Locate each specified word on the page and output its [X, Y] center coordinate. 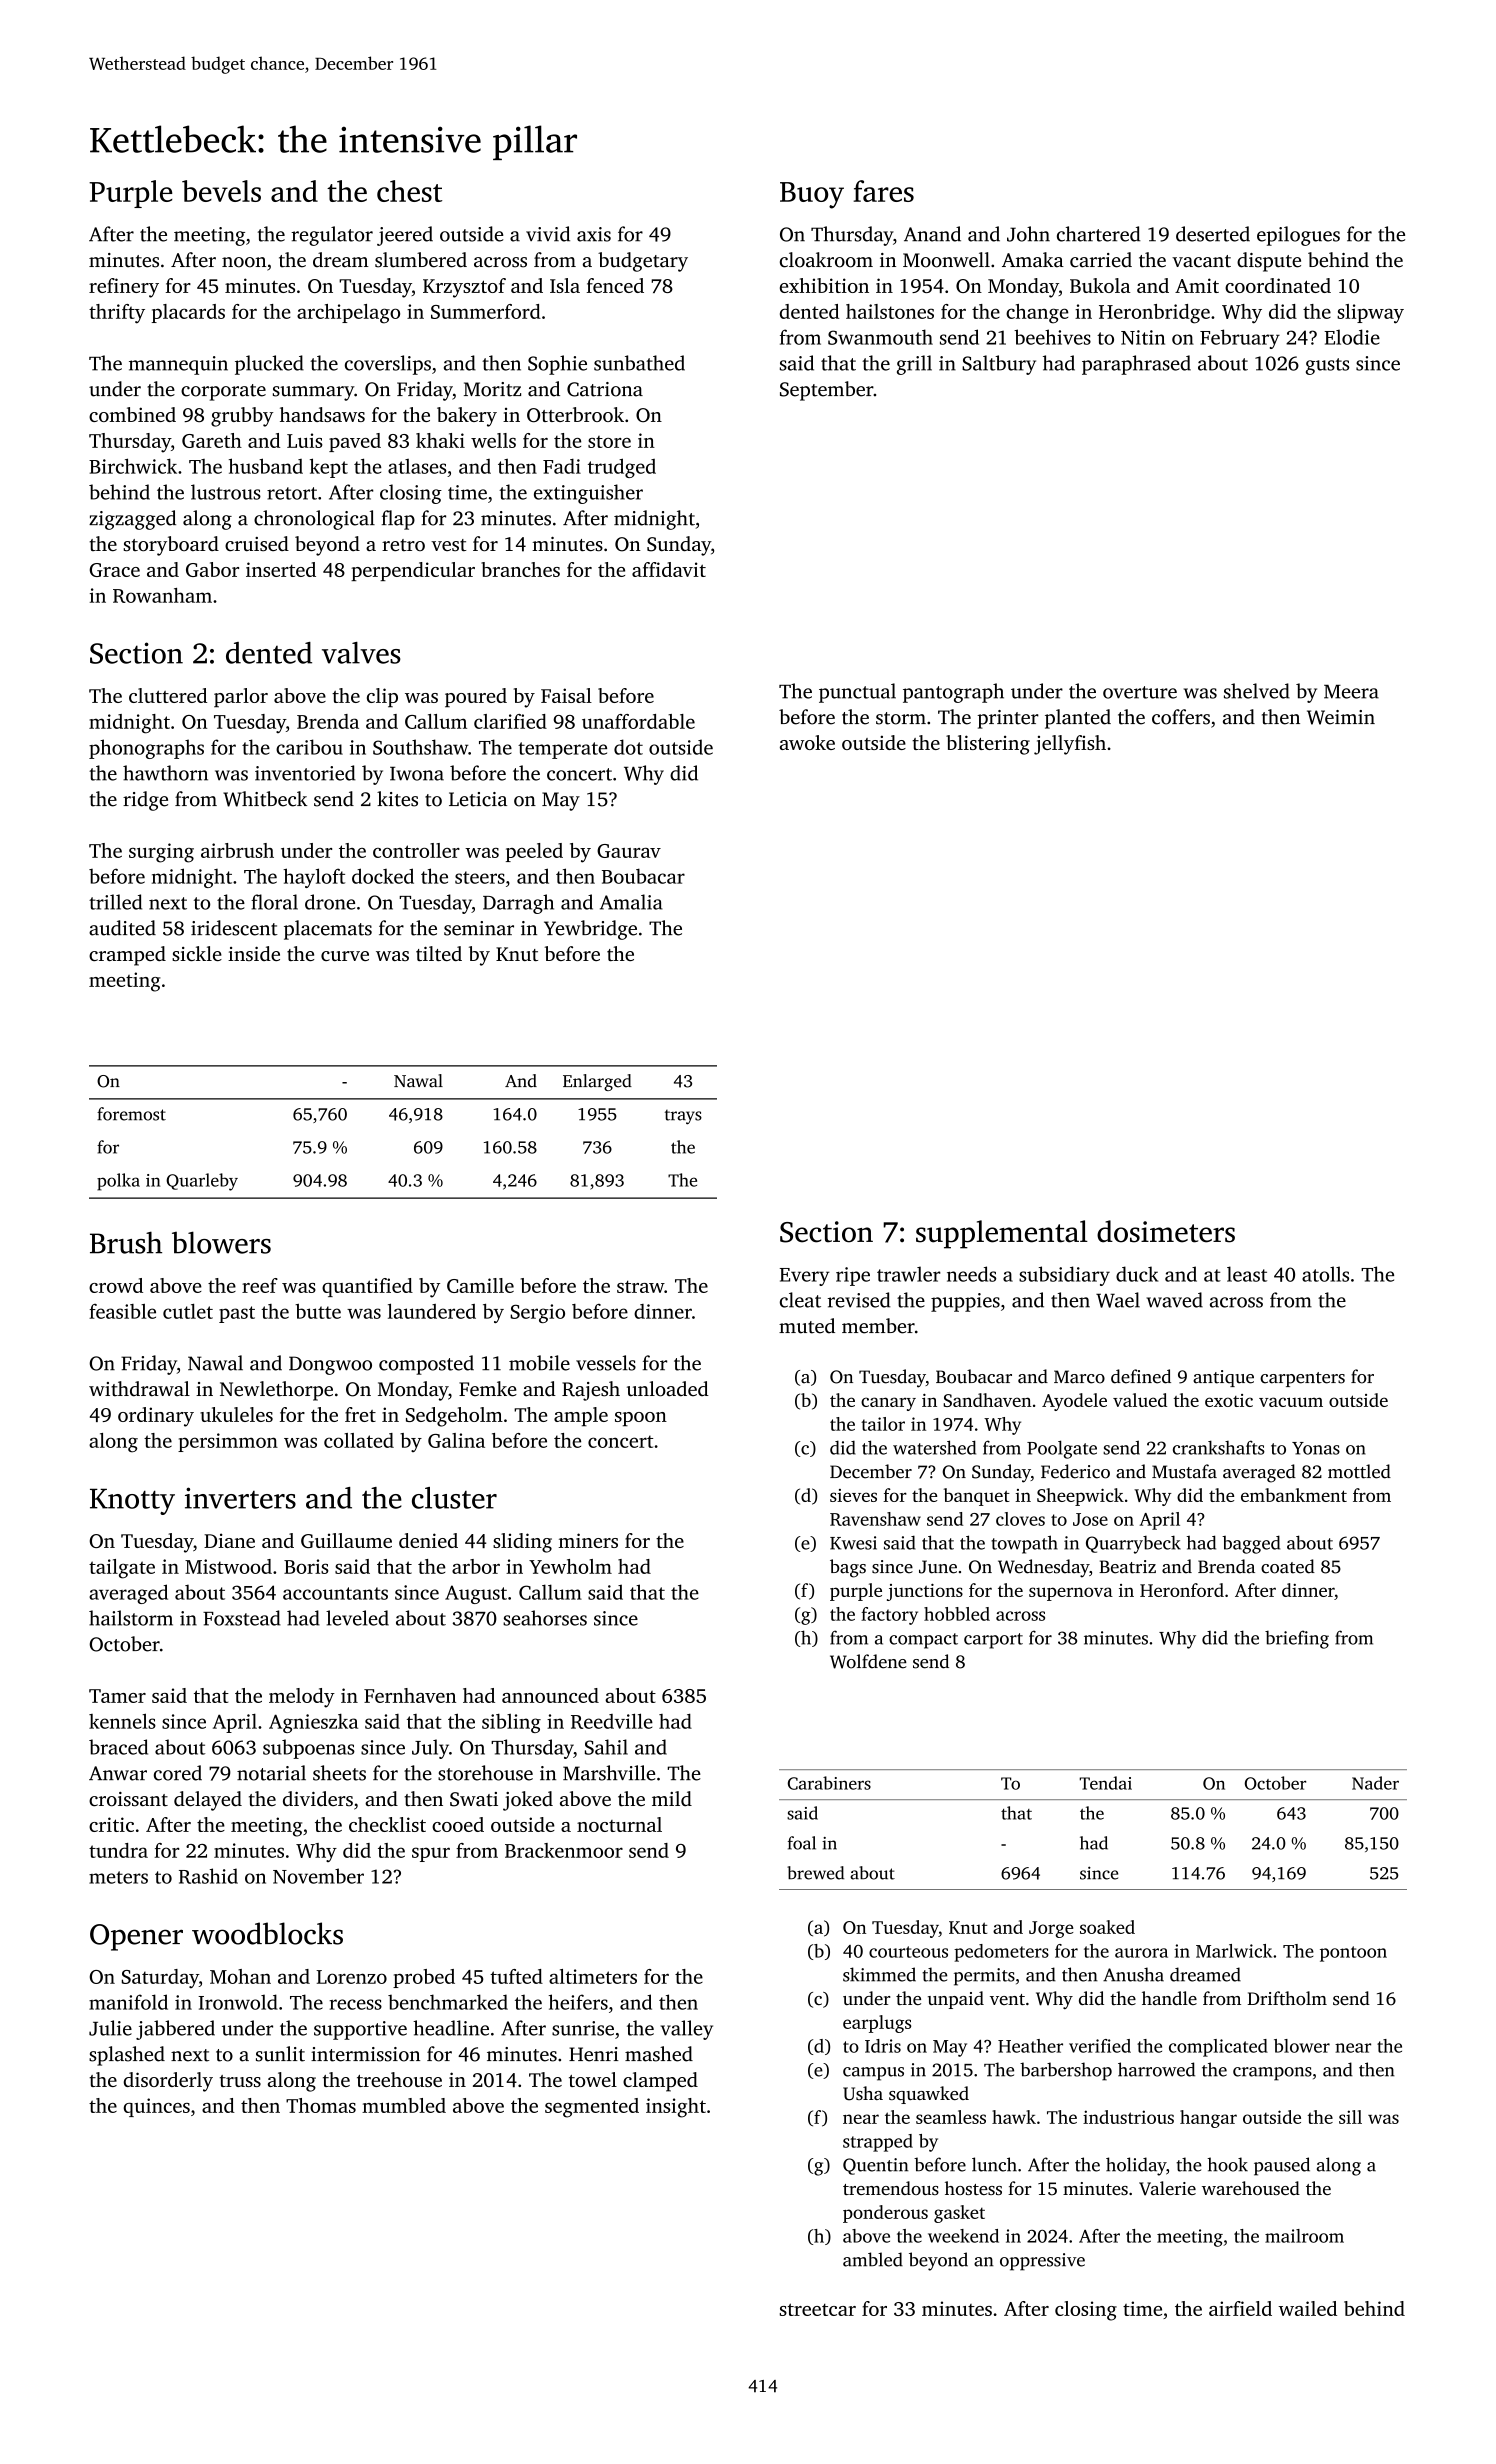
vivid [548, 234]
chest [409, 191]
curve [345, 956]
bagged [1251, 1544]
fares [884, 191]
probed [424, 1978]
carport [993, 1641]
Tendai [1105, 1783]
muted [807, 1326]
